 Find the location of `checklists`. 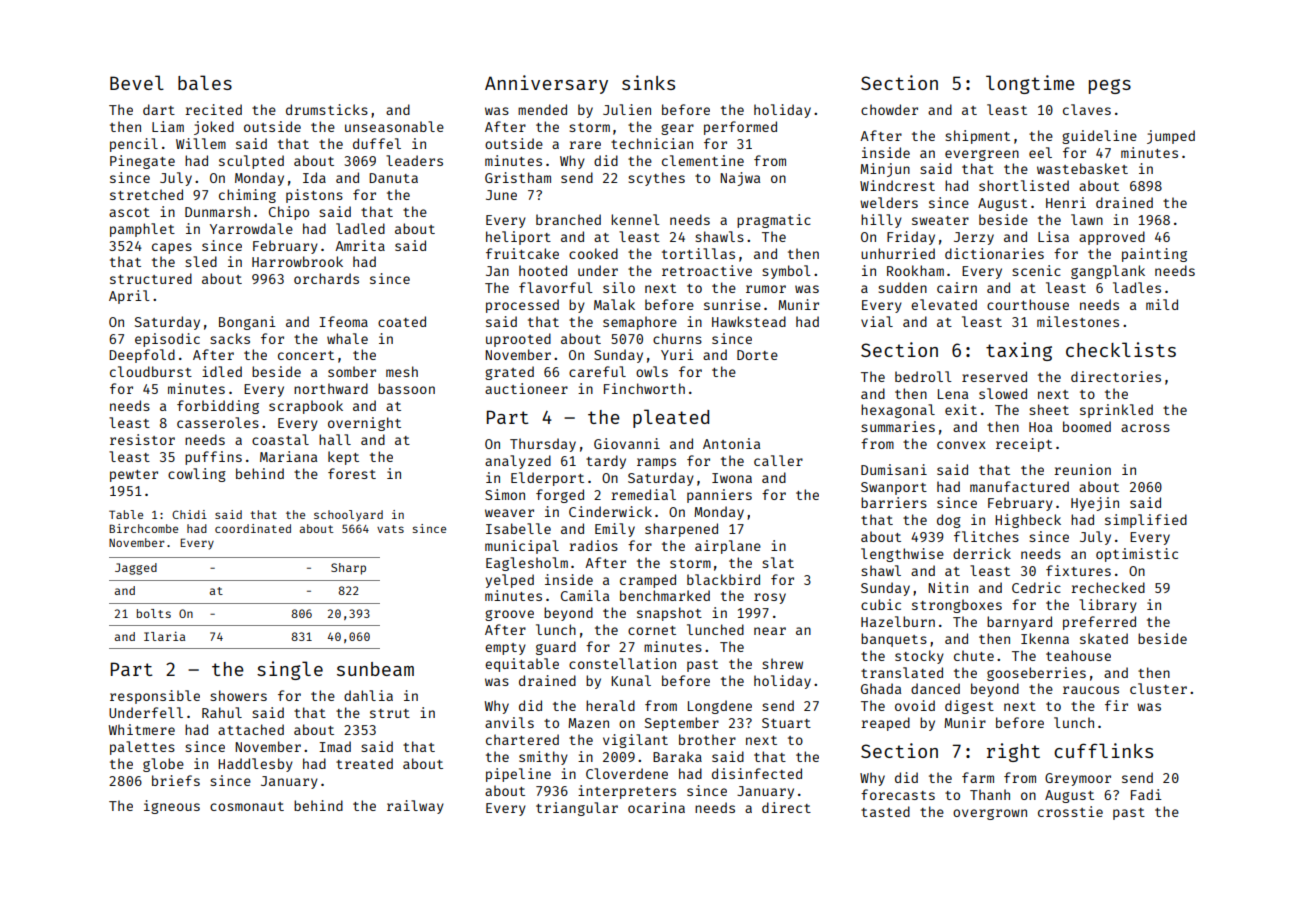

checklists is located at coordinates (1121, 349).
